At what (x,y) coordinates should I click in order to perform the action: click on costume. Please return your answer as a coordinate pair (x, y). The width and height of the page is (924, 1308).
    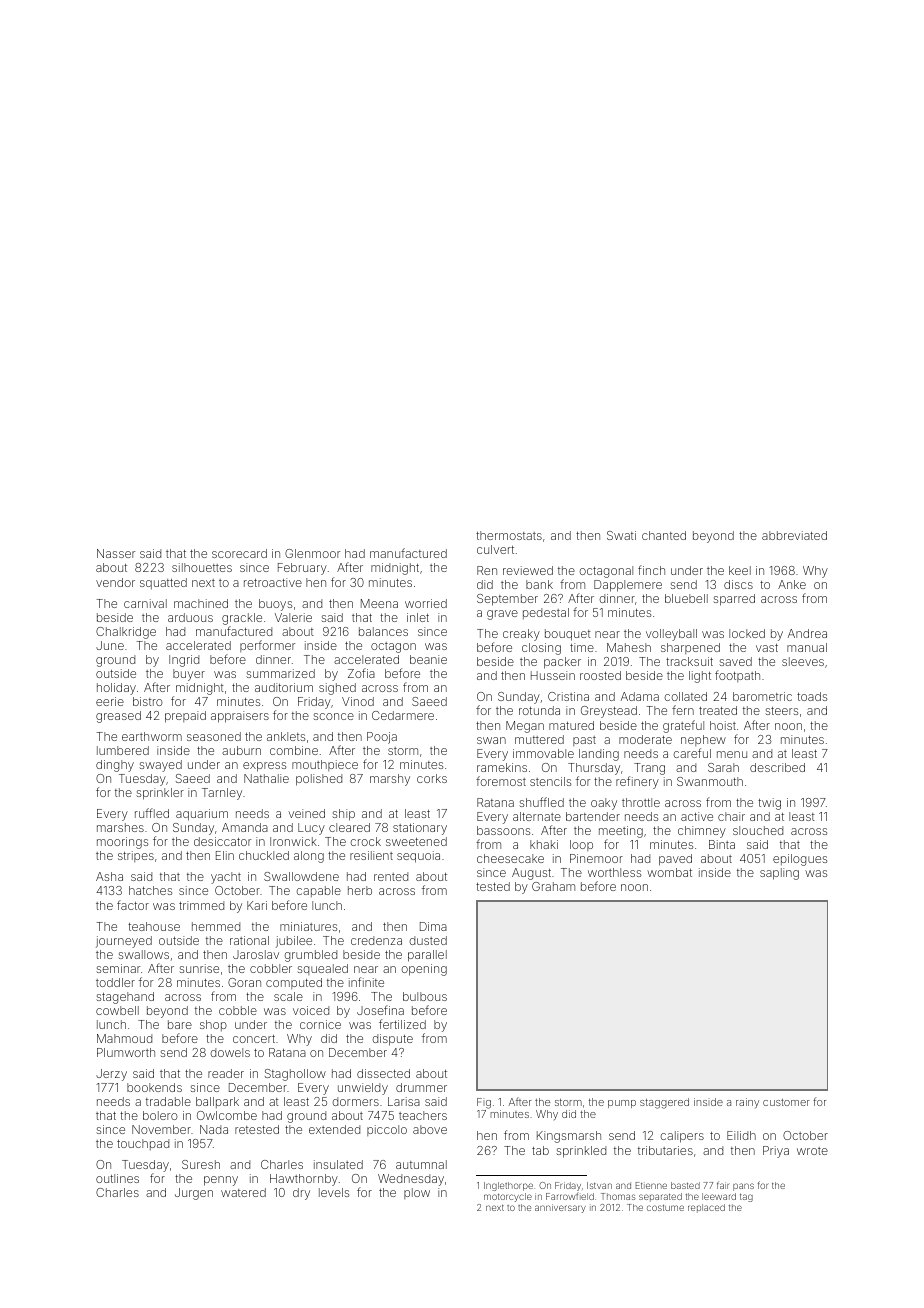
    Looking at the image, I should click on (665, 1208).
